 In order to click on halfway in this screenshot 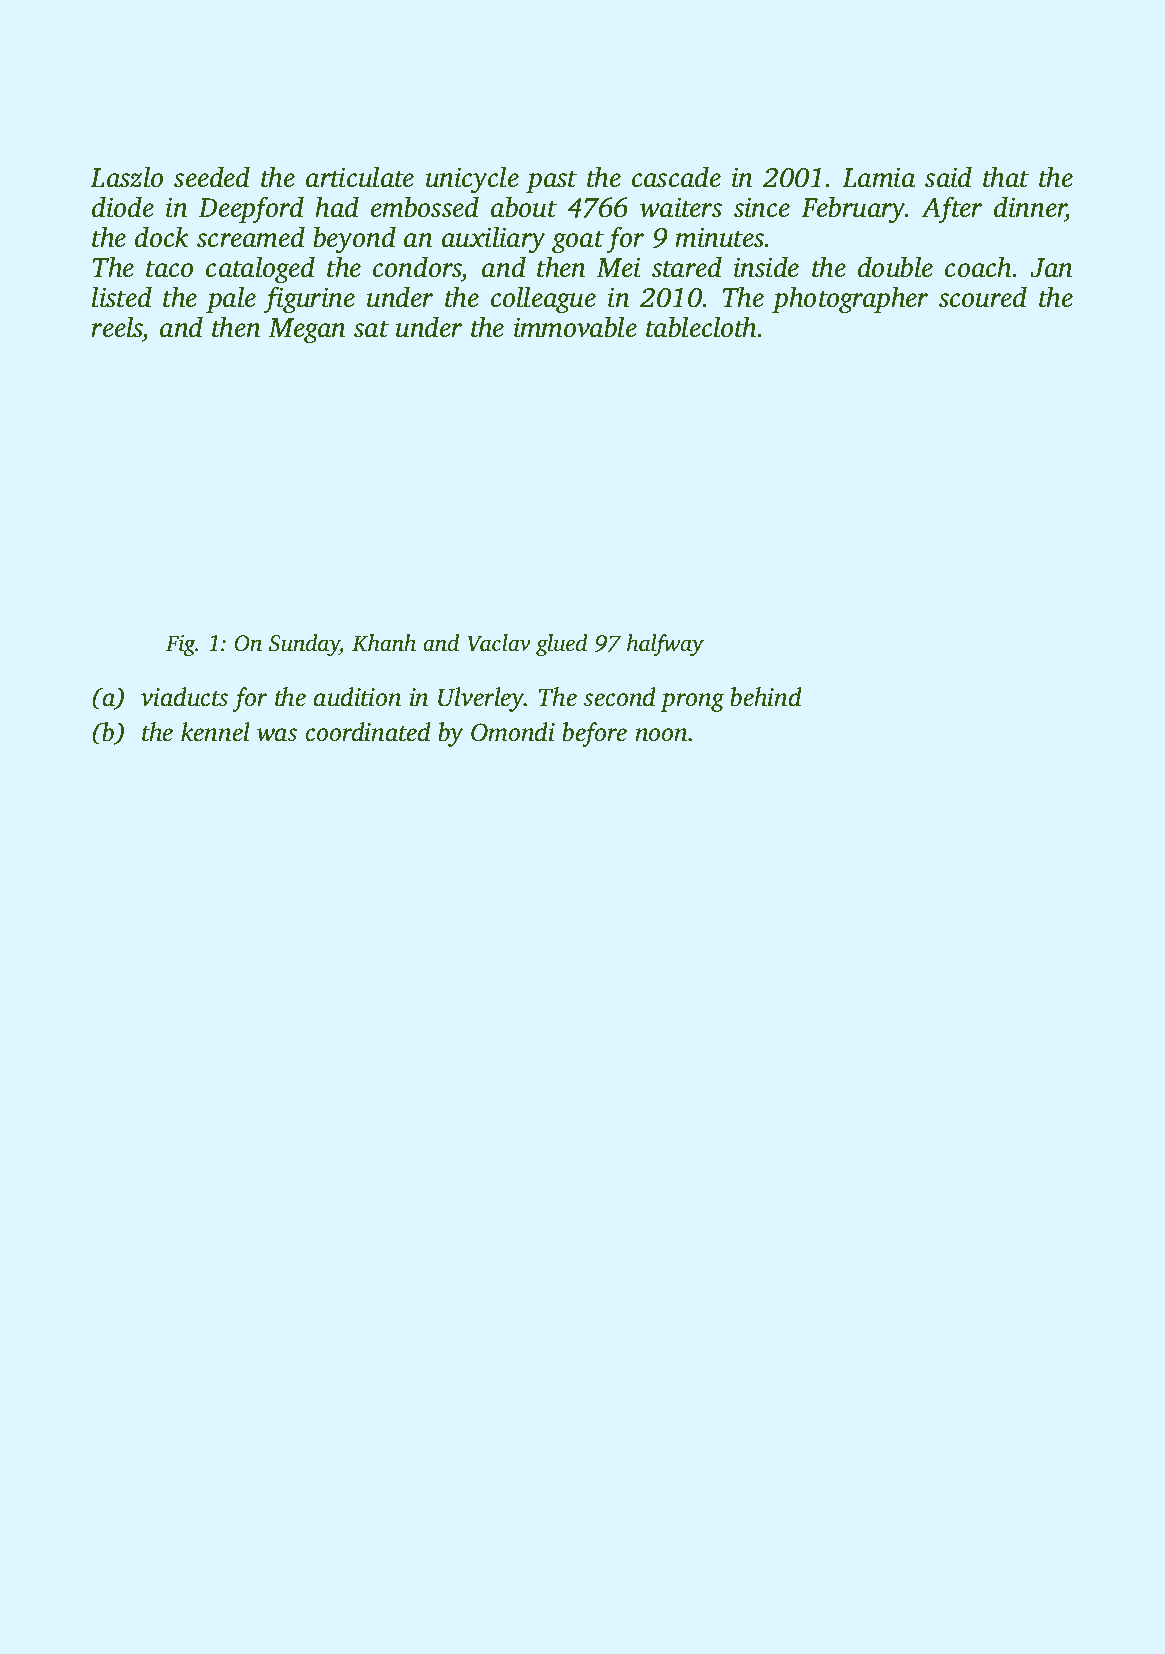, I will do `click(665, 645)`.
